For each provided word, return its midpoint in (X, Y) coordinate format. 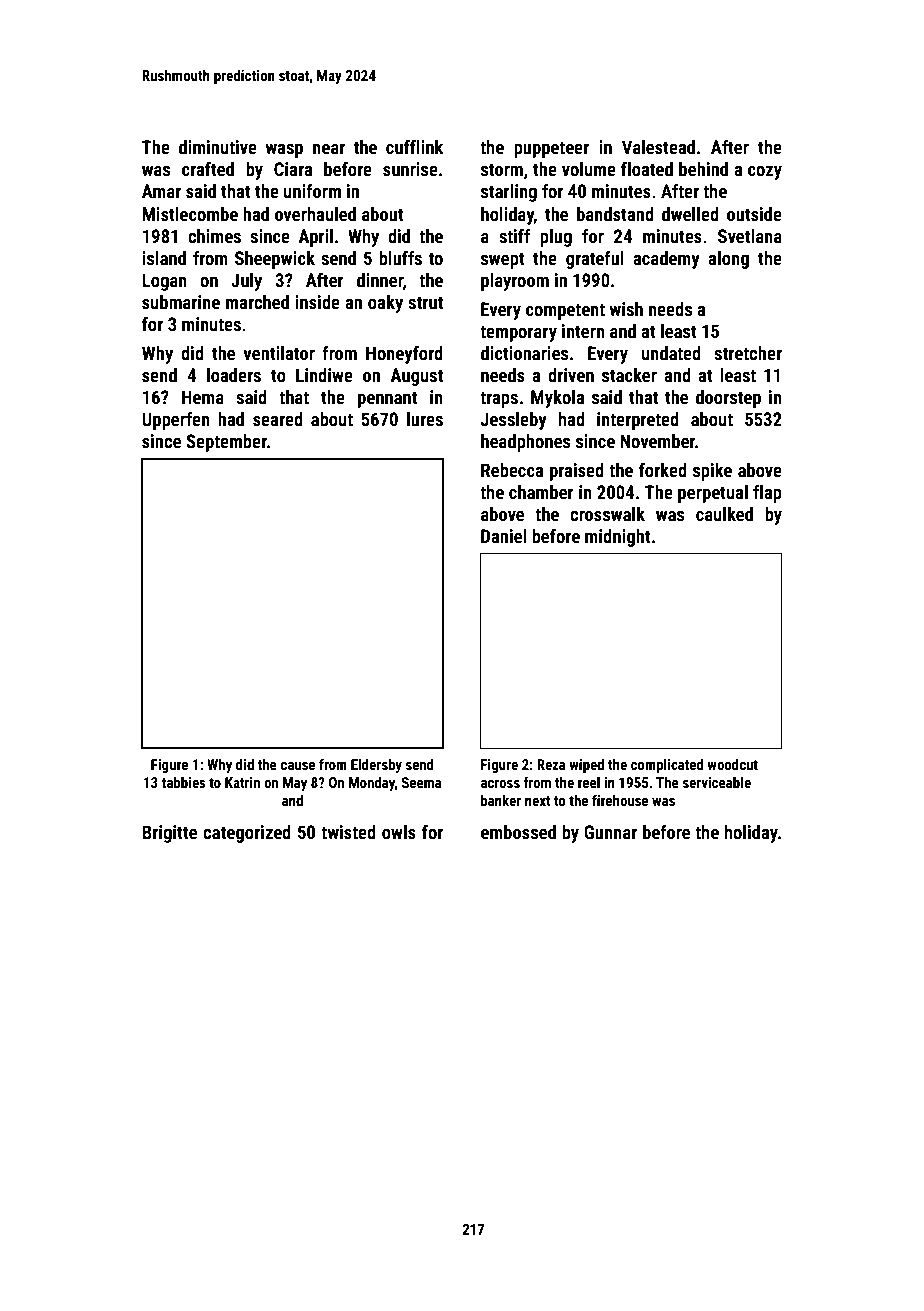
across (500, 784)
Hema (203, 397)
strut (425, 302)
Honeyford (404, 354)
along (728, 260)
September (226, 443)
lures (425, 419)
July (246, 282)
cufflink (414, 146)
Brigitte (169, 834)
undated (671, 353)
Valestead (658, 147)
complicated (667, 765)
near (329, 149)
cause (298, 766)
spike (712, 472)
